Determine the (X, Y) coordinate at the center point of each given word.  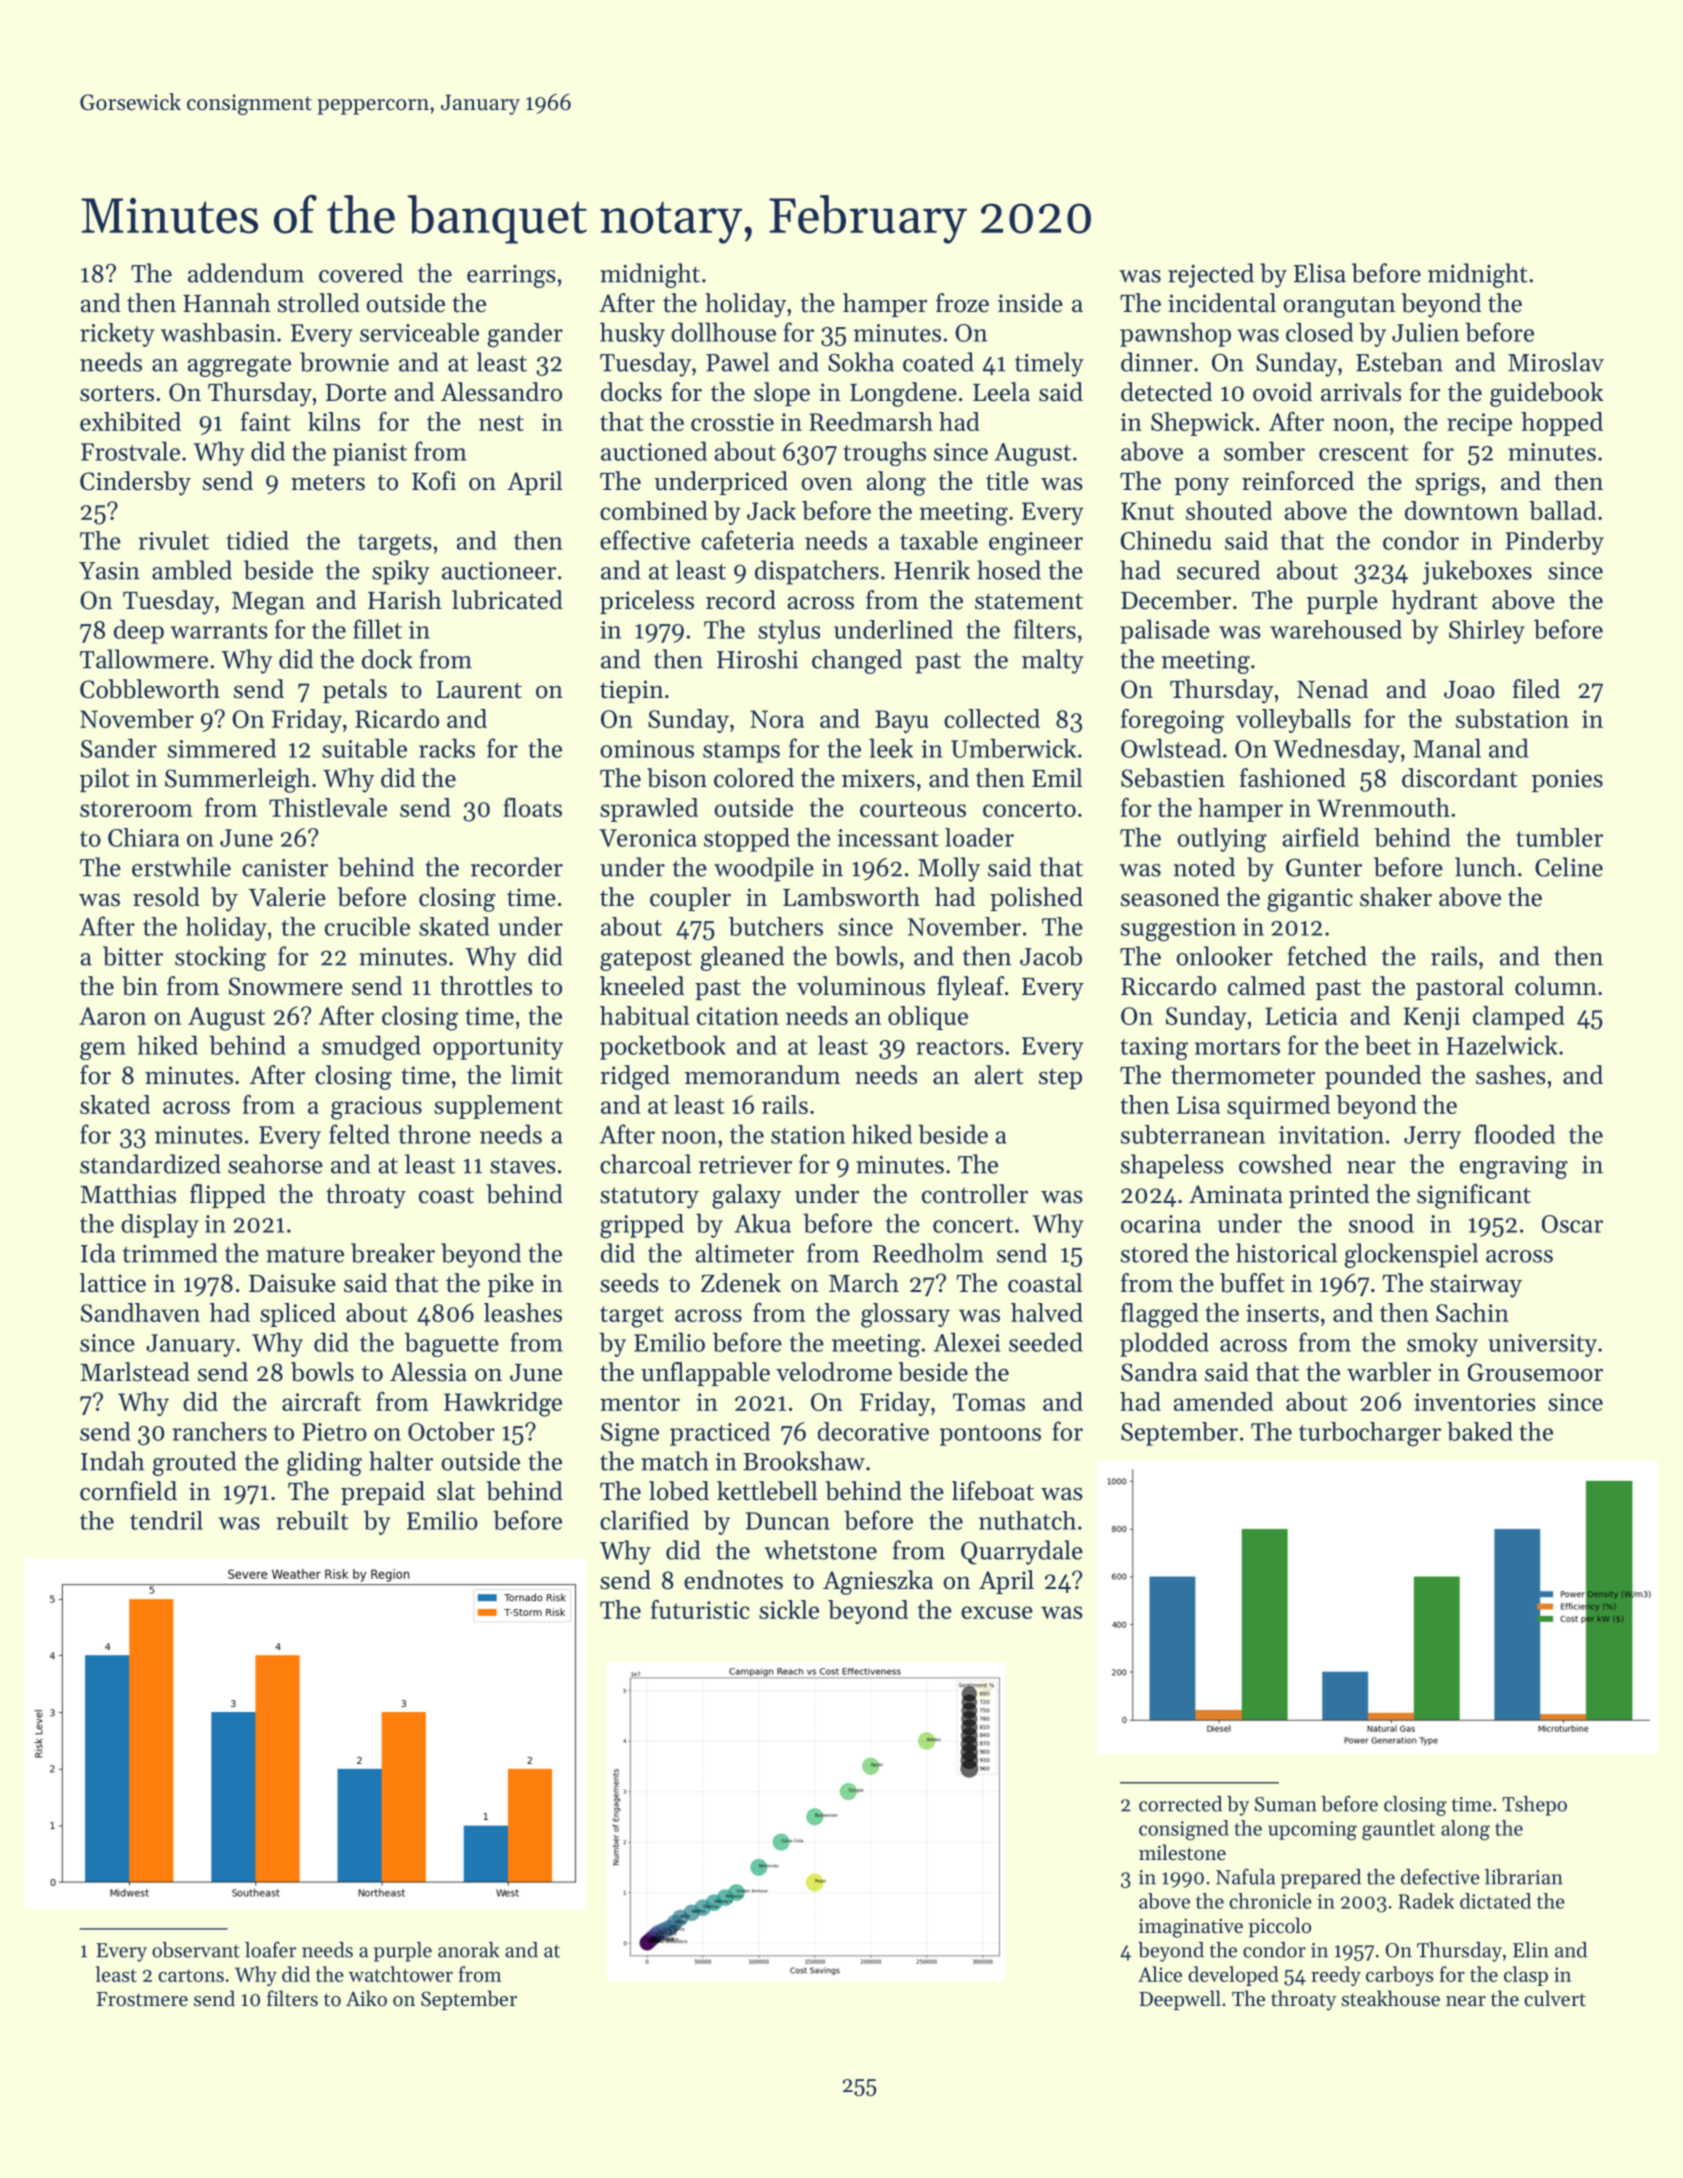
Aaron (112, 1016)
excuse (997, 1612)
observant (196, 1950)
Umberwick (1013, 748)
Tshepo (1534, 1806)
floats (532, 807)
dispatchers (817, 572)
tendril (166, 1520)
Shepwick (1202, 424)
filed (1536, 689)
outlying (1222, 840)
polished (1036, 899)
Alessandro (501, 392)
